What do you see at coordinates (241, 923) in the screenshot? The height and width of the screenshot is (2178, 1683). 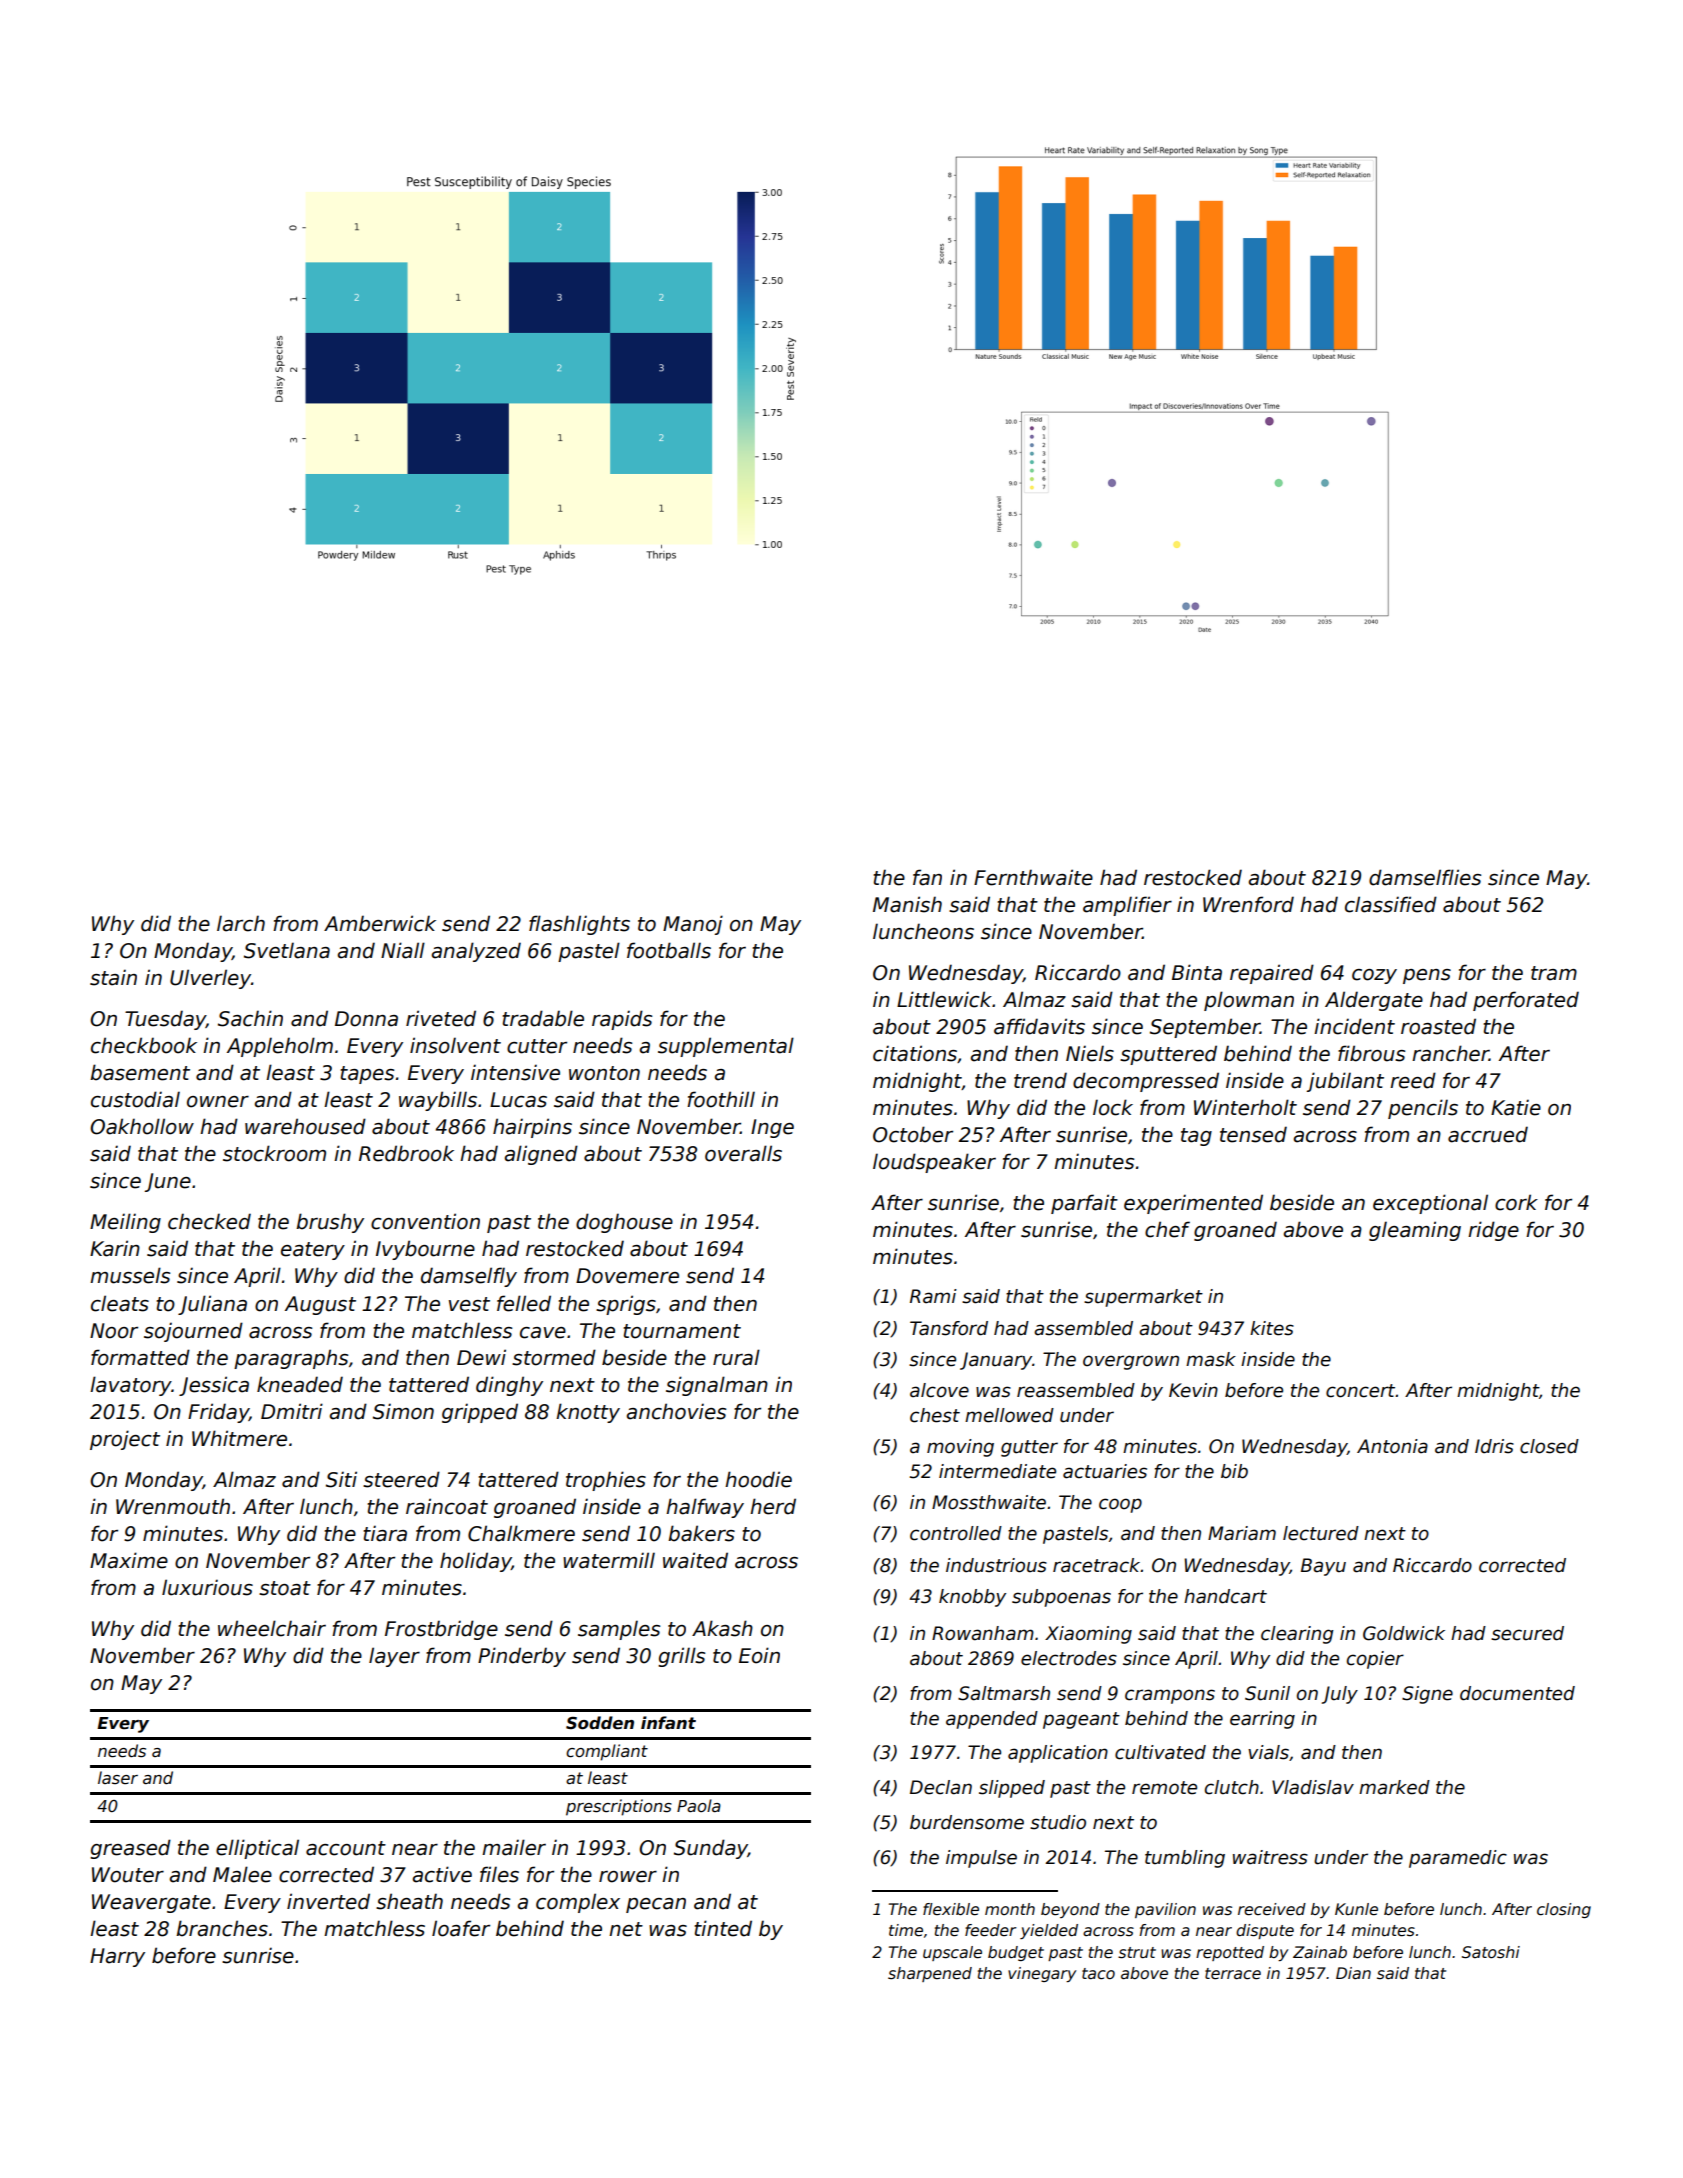 I see `larch` at bounding box center [241, 923].
